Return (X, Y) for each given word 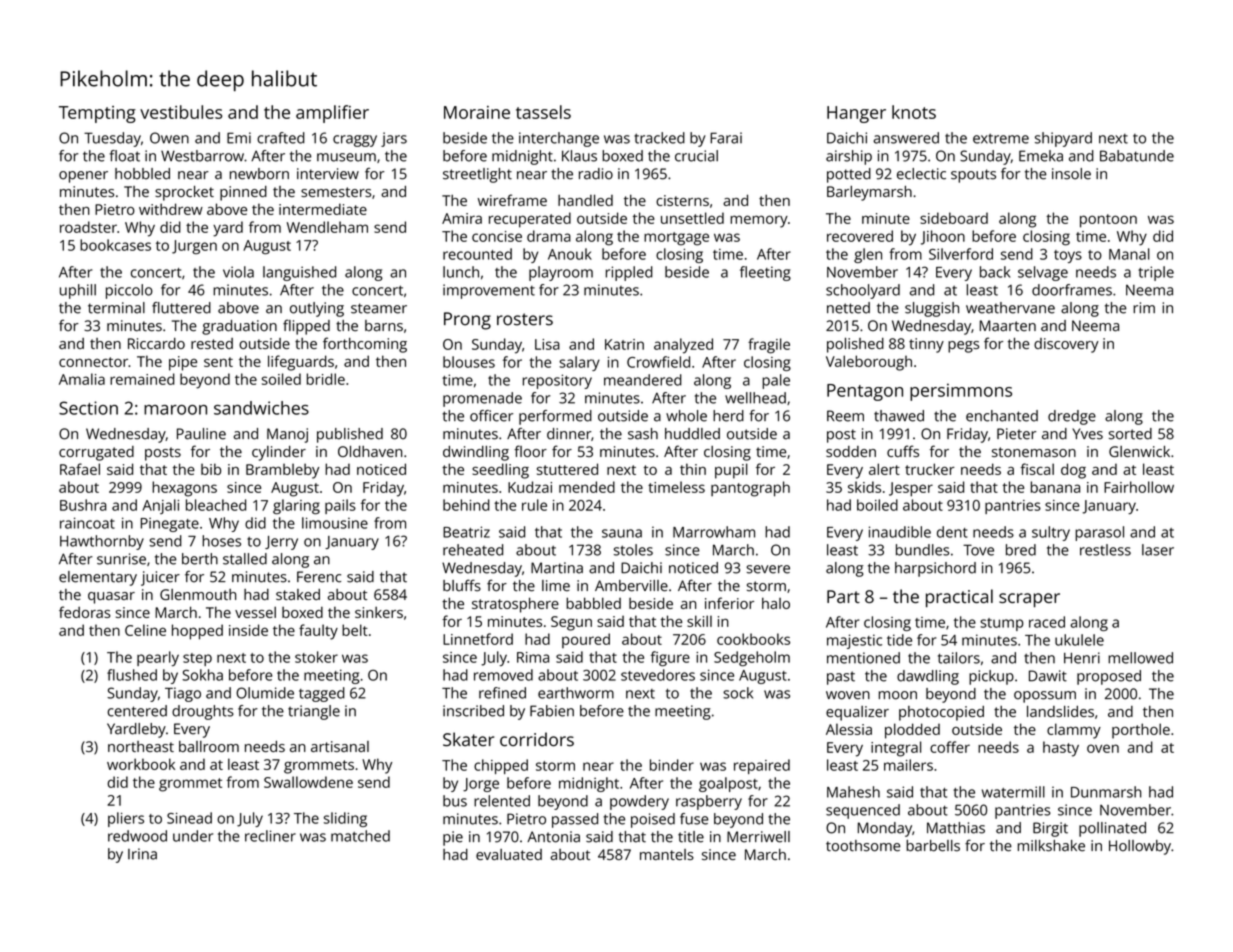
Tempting (97, 114)
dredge (1072, 417)
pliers (126, 819)
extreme (1001, 138)
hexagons (184, 489)
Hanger (856, 114)
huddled (692, 434)
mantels (667, 854)
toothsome (863, 846)
